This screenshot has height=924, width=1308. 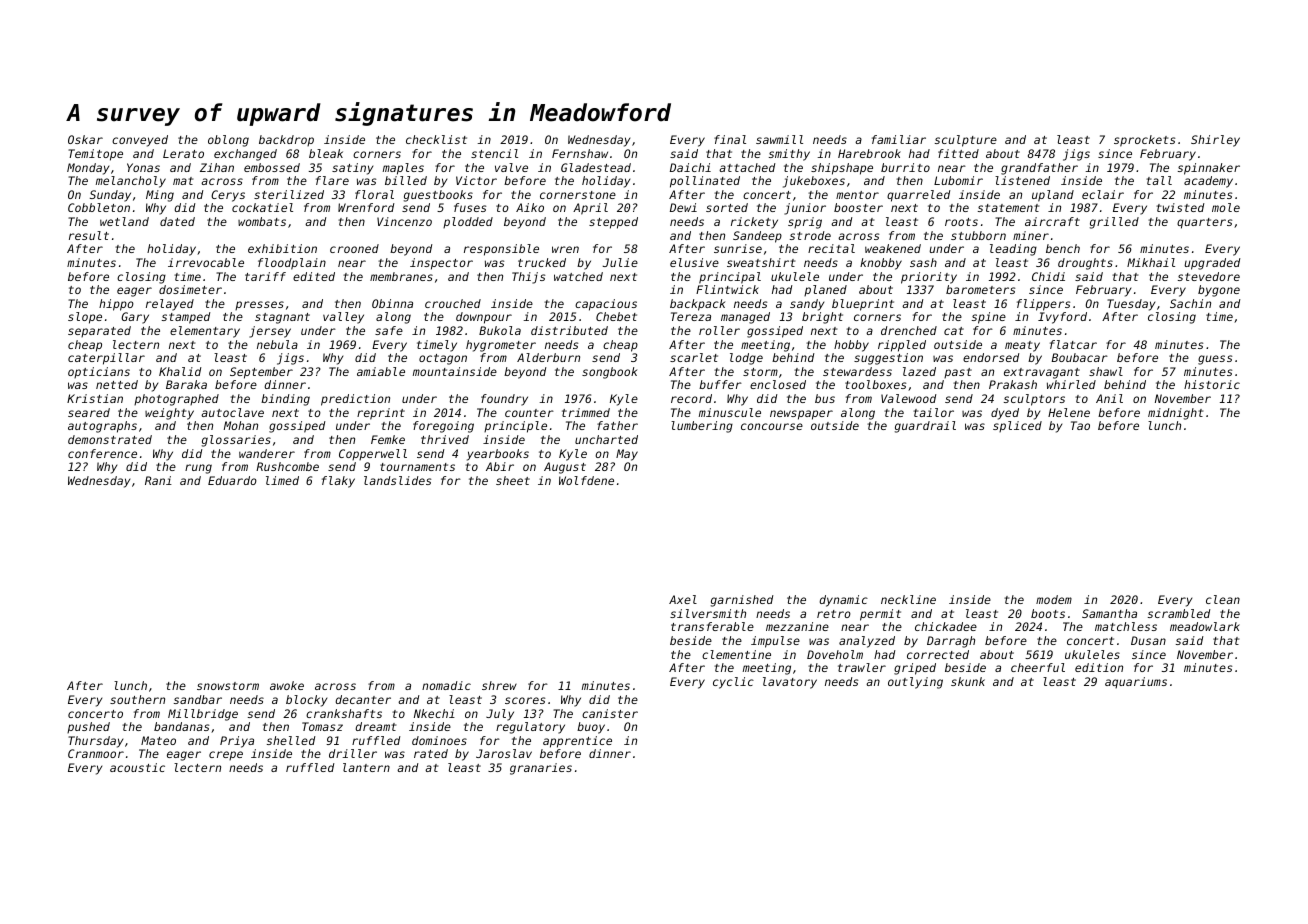 What do you see at coordinates (1080, 425) in the screenshot?
I see `Tao` at bounding box center [1080, 425].
